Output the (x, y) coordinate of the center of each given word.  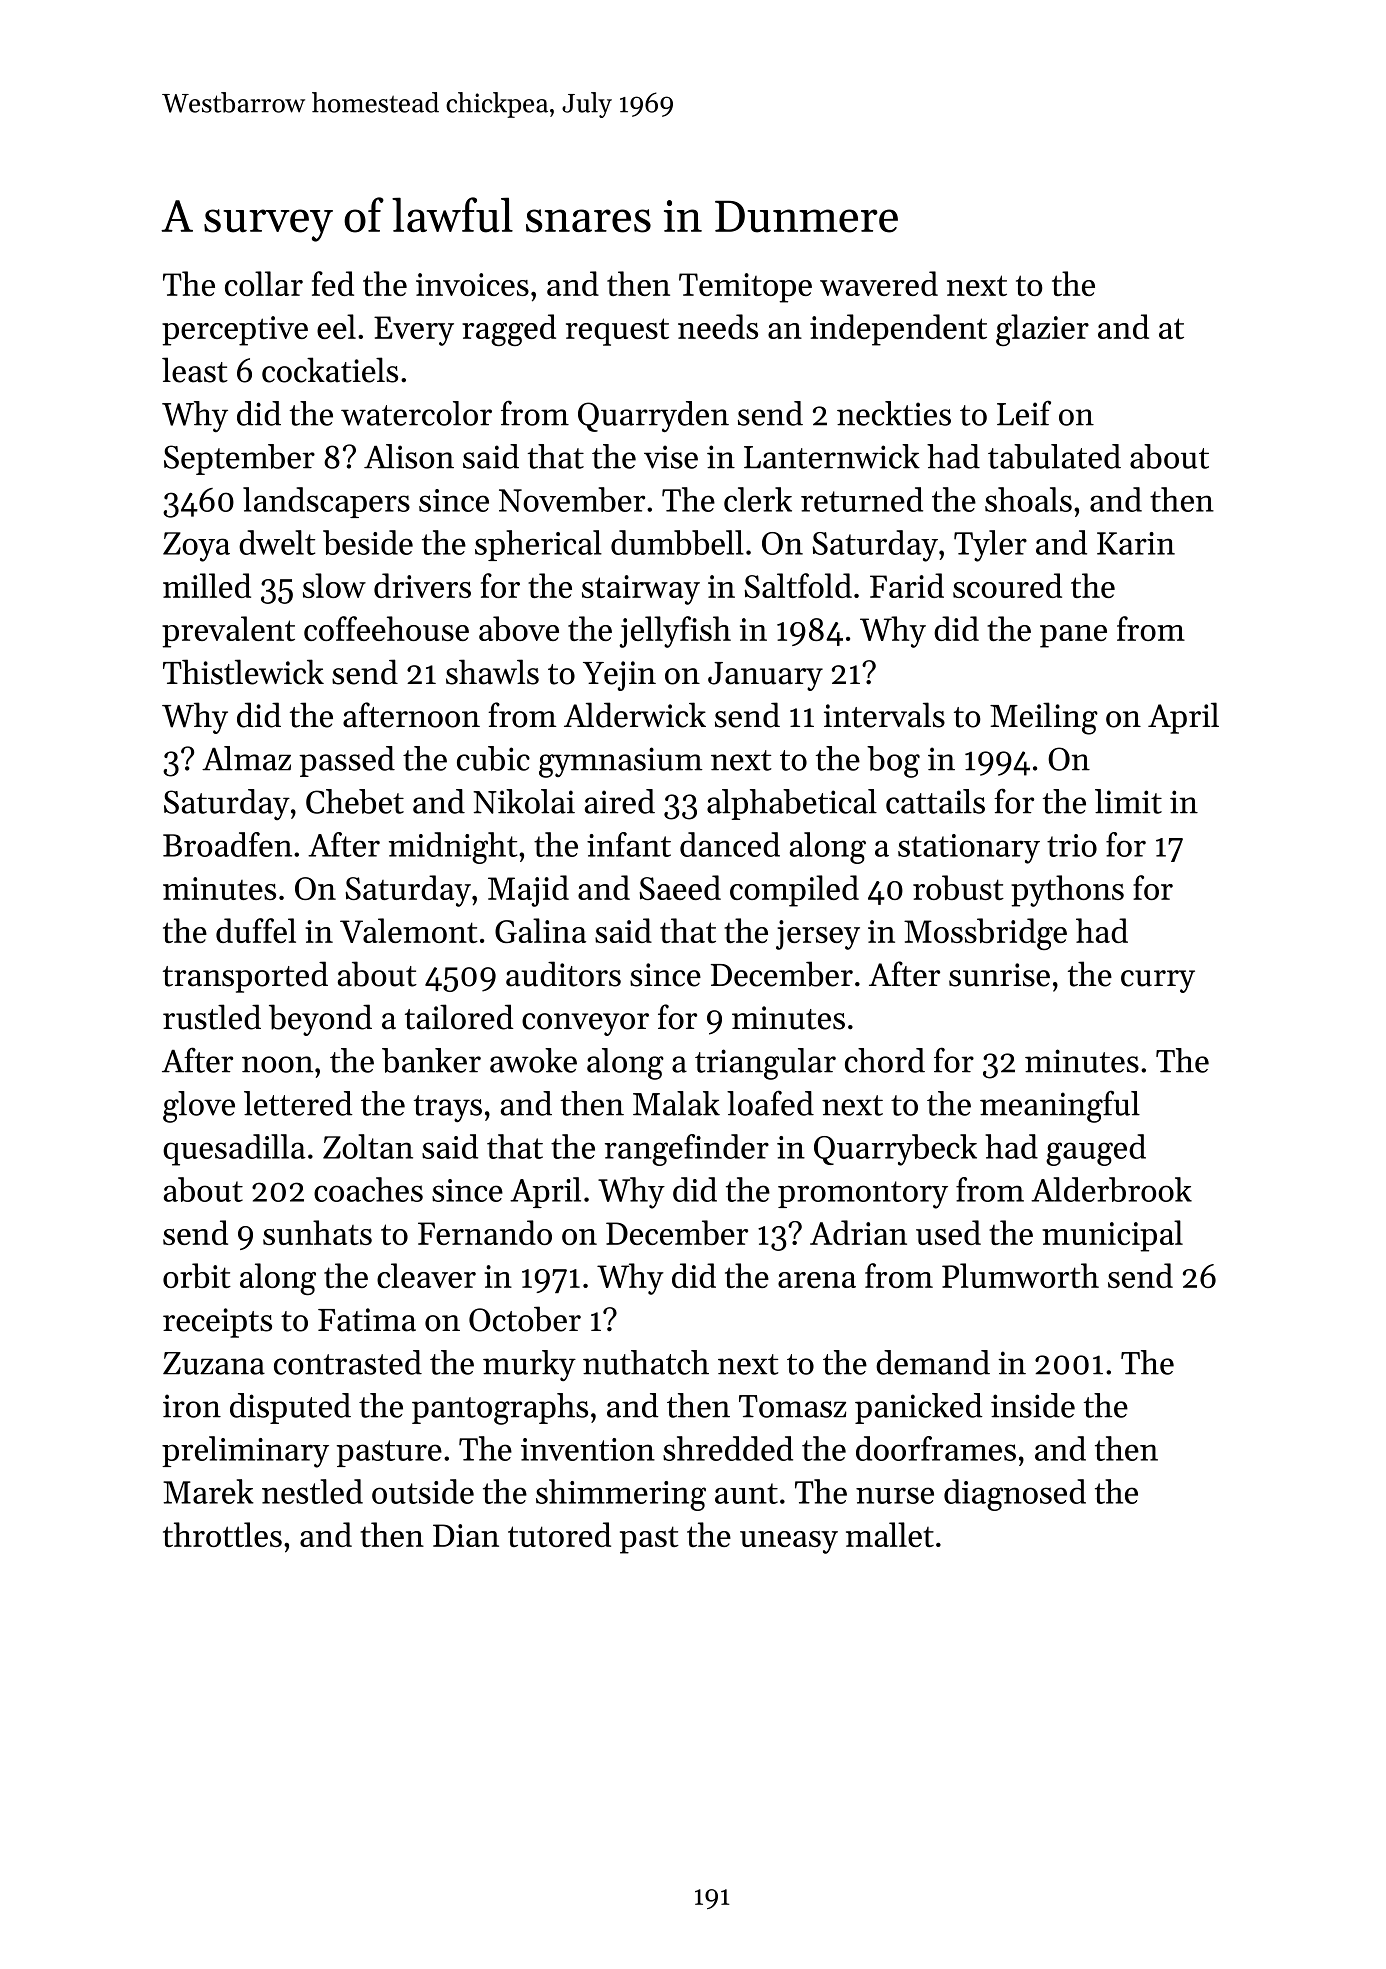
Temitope (745, 288)
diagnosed (1015, 1495)
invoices (472, 284)
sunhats (317, 1232)
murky (529, 1365)
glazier (1042, 330)
